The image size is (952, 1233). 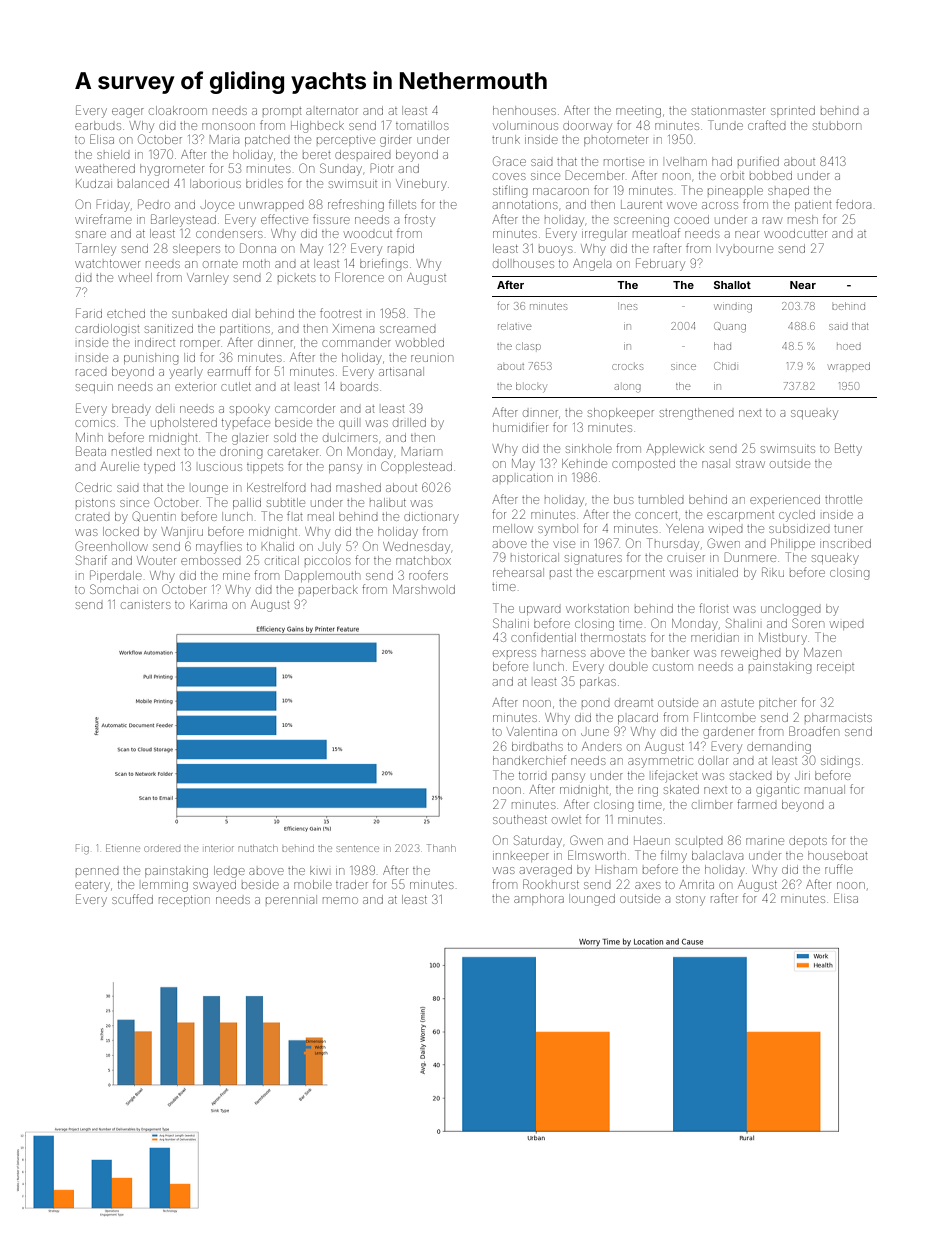 I want to click on straw, so click(x=750, y=464).
